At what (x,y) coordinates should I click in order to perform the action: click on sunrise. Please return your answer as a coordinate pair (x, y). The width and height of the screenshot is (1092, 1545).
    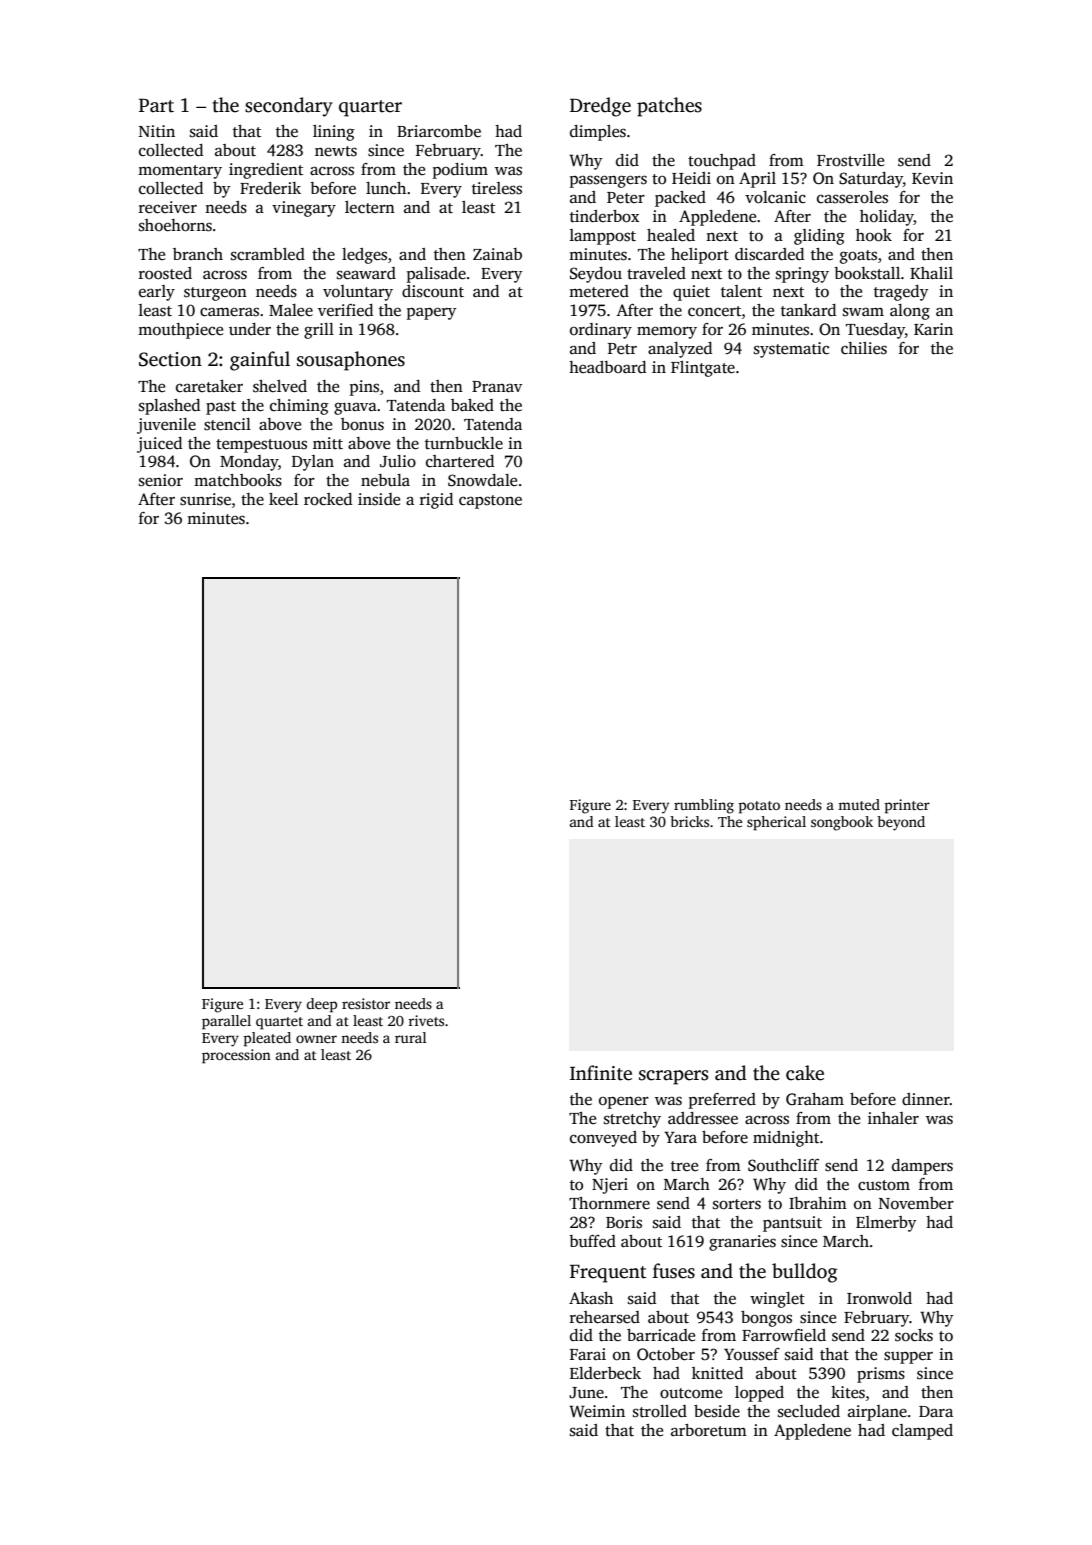
    Looking at the image, I should click on (205, 499).
